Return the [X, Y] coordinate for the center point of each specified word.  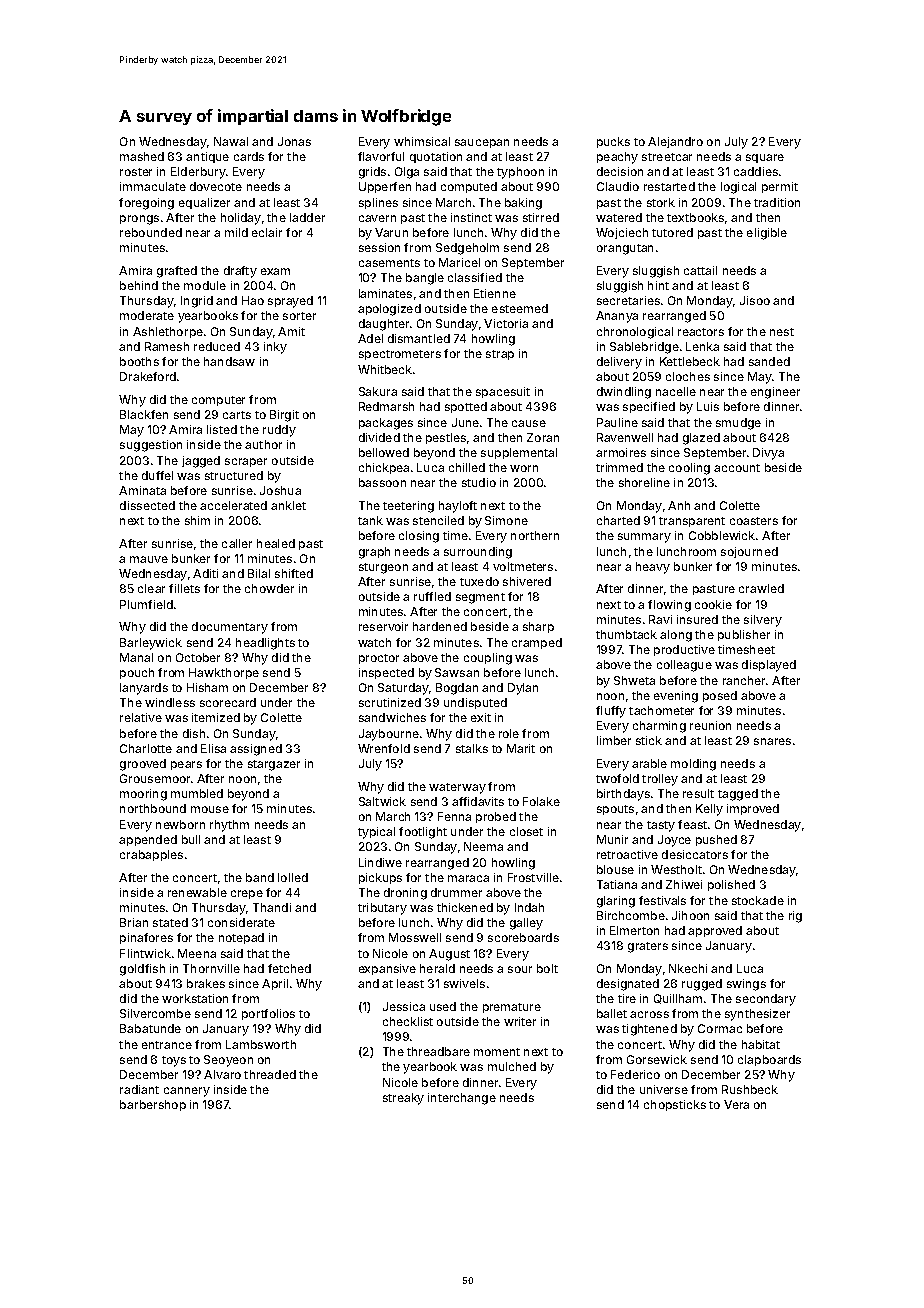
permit [780, 187]
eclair [267, 232]
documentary [230, 628]
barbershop [153, 1105]
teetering [408, 507]
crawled [761, 588]
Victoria [506, 323]
